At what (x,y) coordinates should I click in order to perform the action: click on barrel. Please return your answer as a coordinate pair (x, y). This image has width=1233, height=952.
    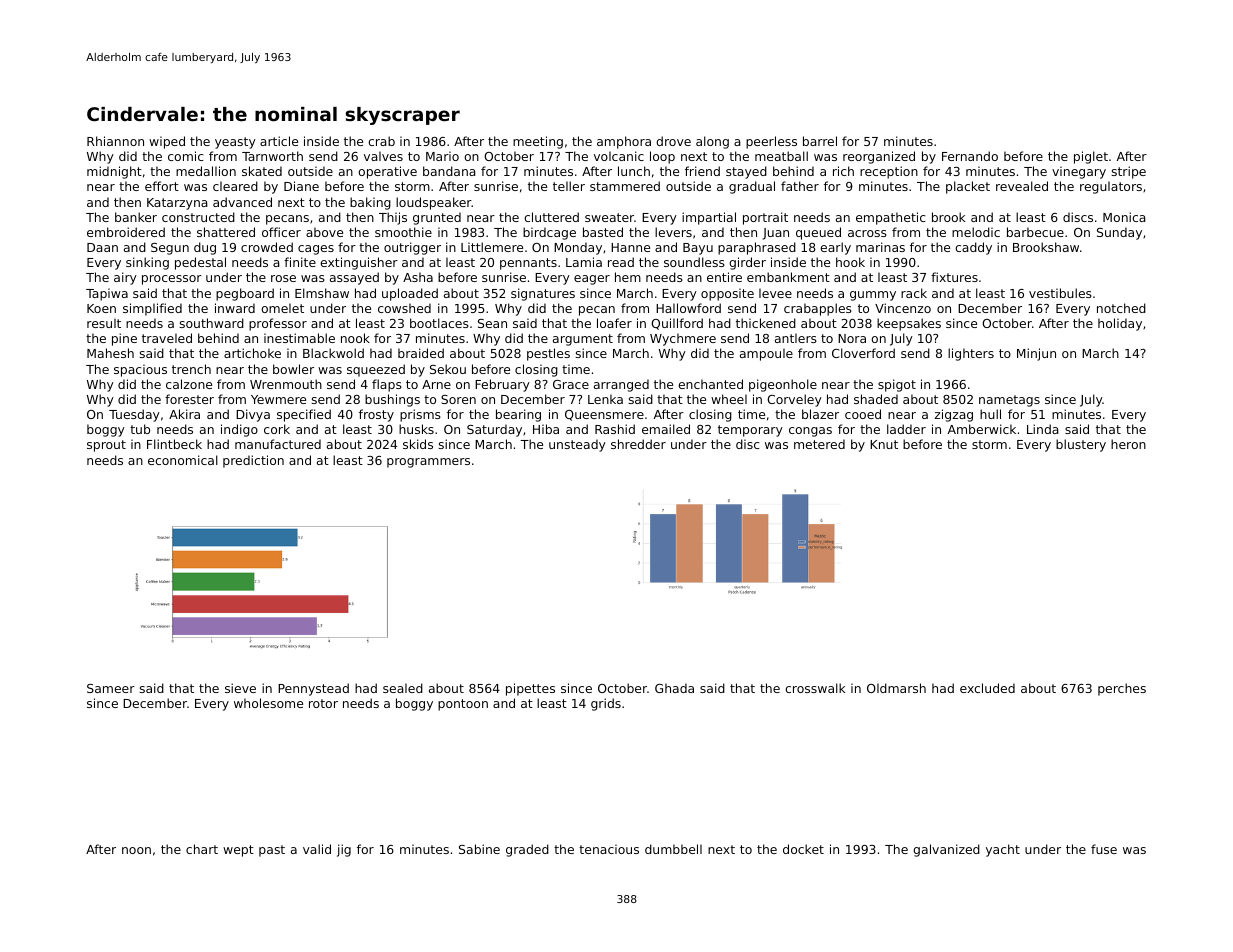
    Looking at the image, I should click on (820, 141).
